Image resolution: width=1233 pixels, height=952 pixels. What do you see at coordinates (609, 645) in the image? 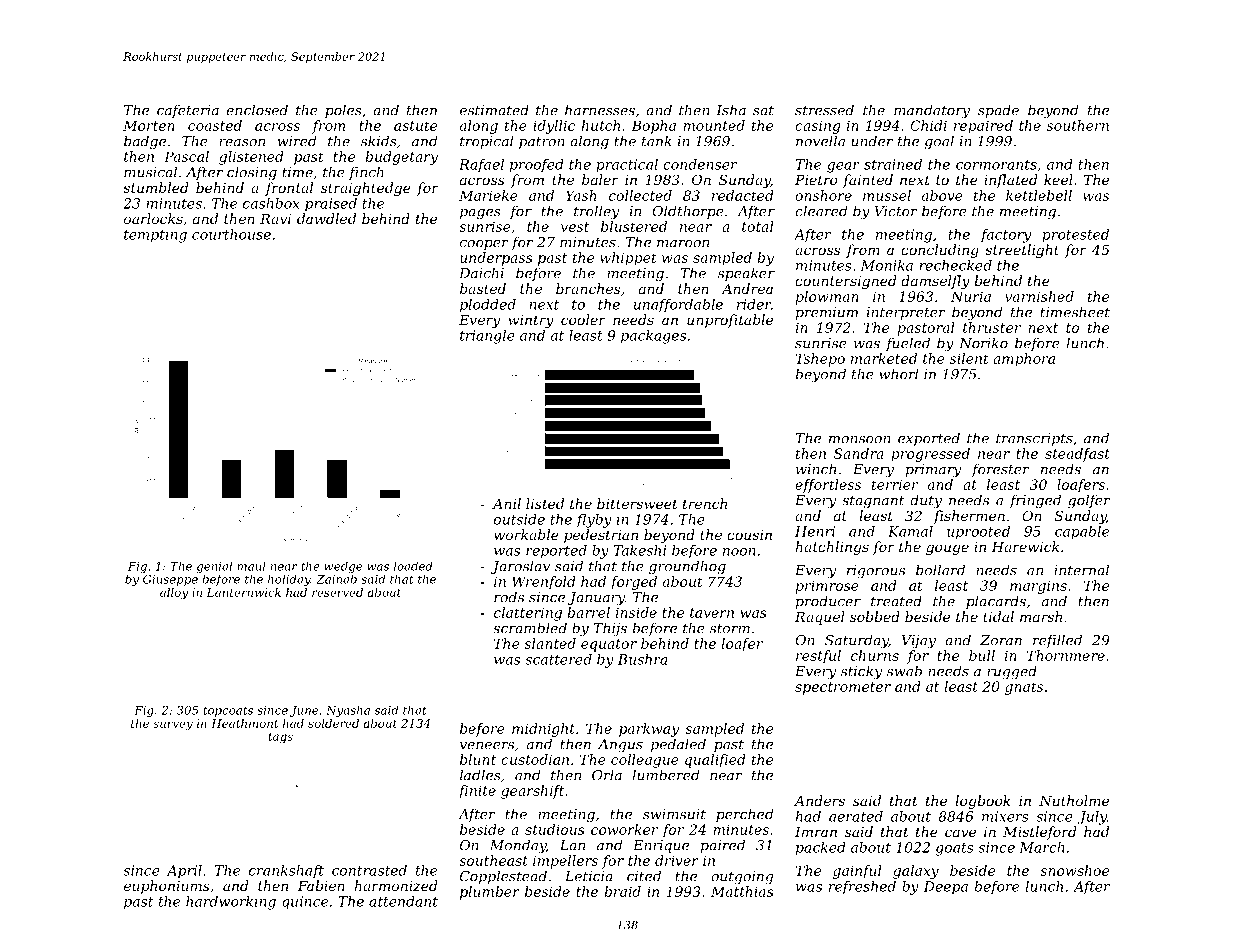
I see `equator` at bounding box center [609, 645].
